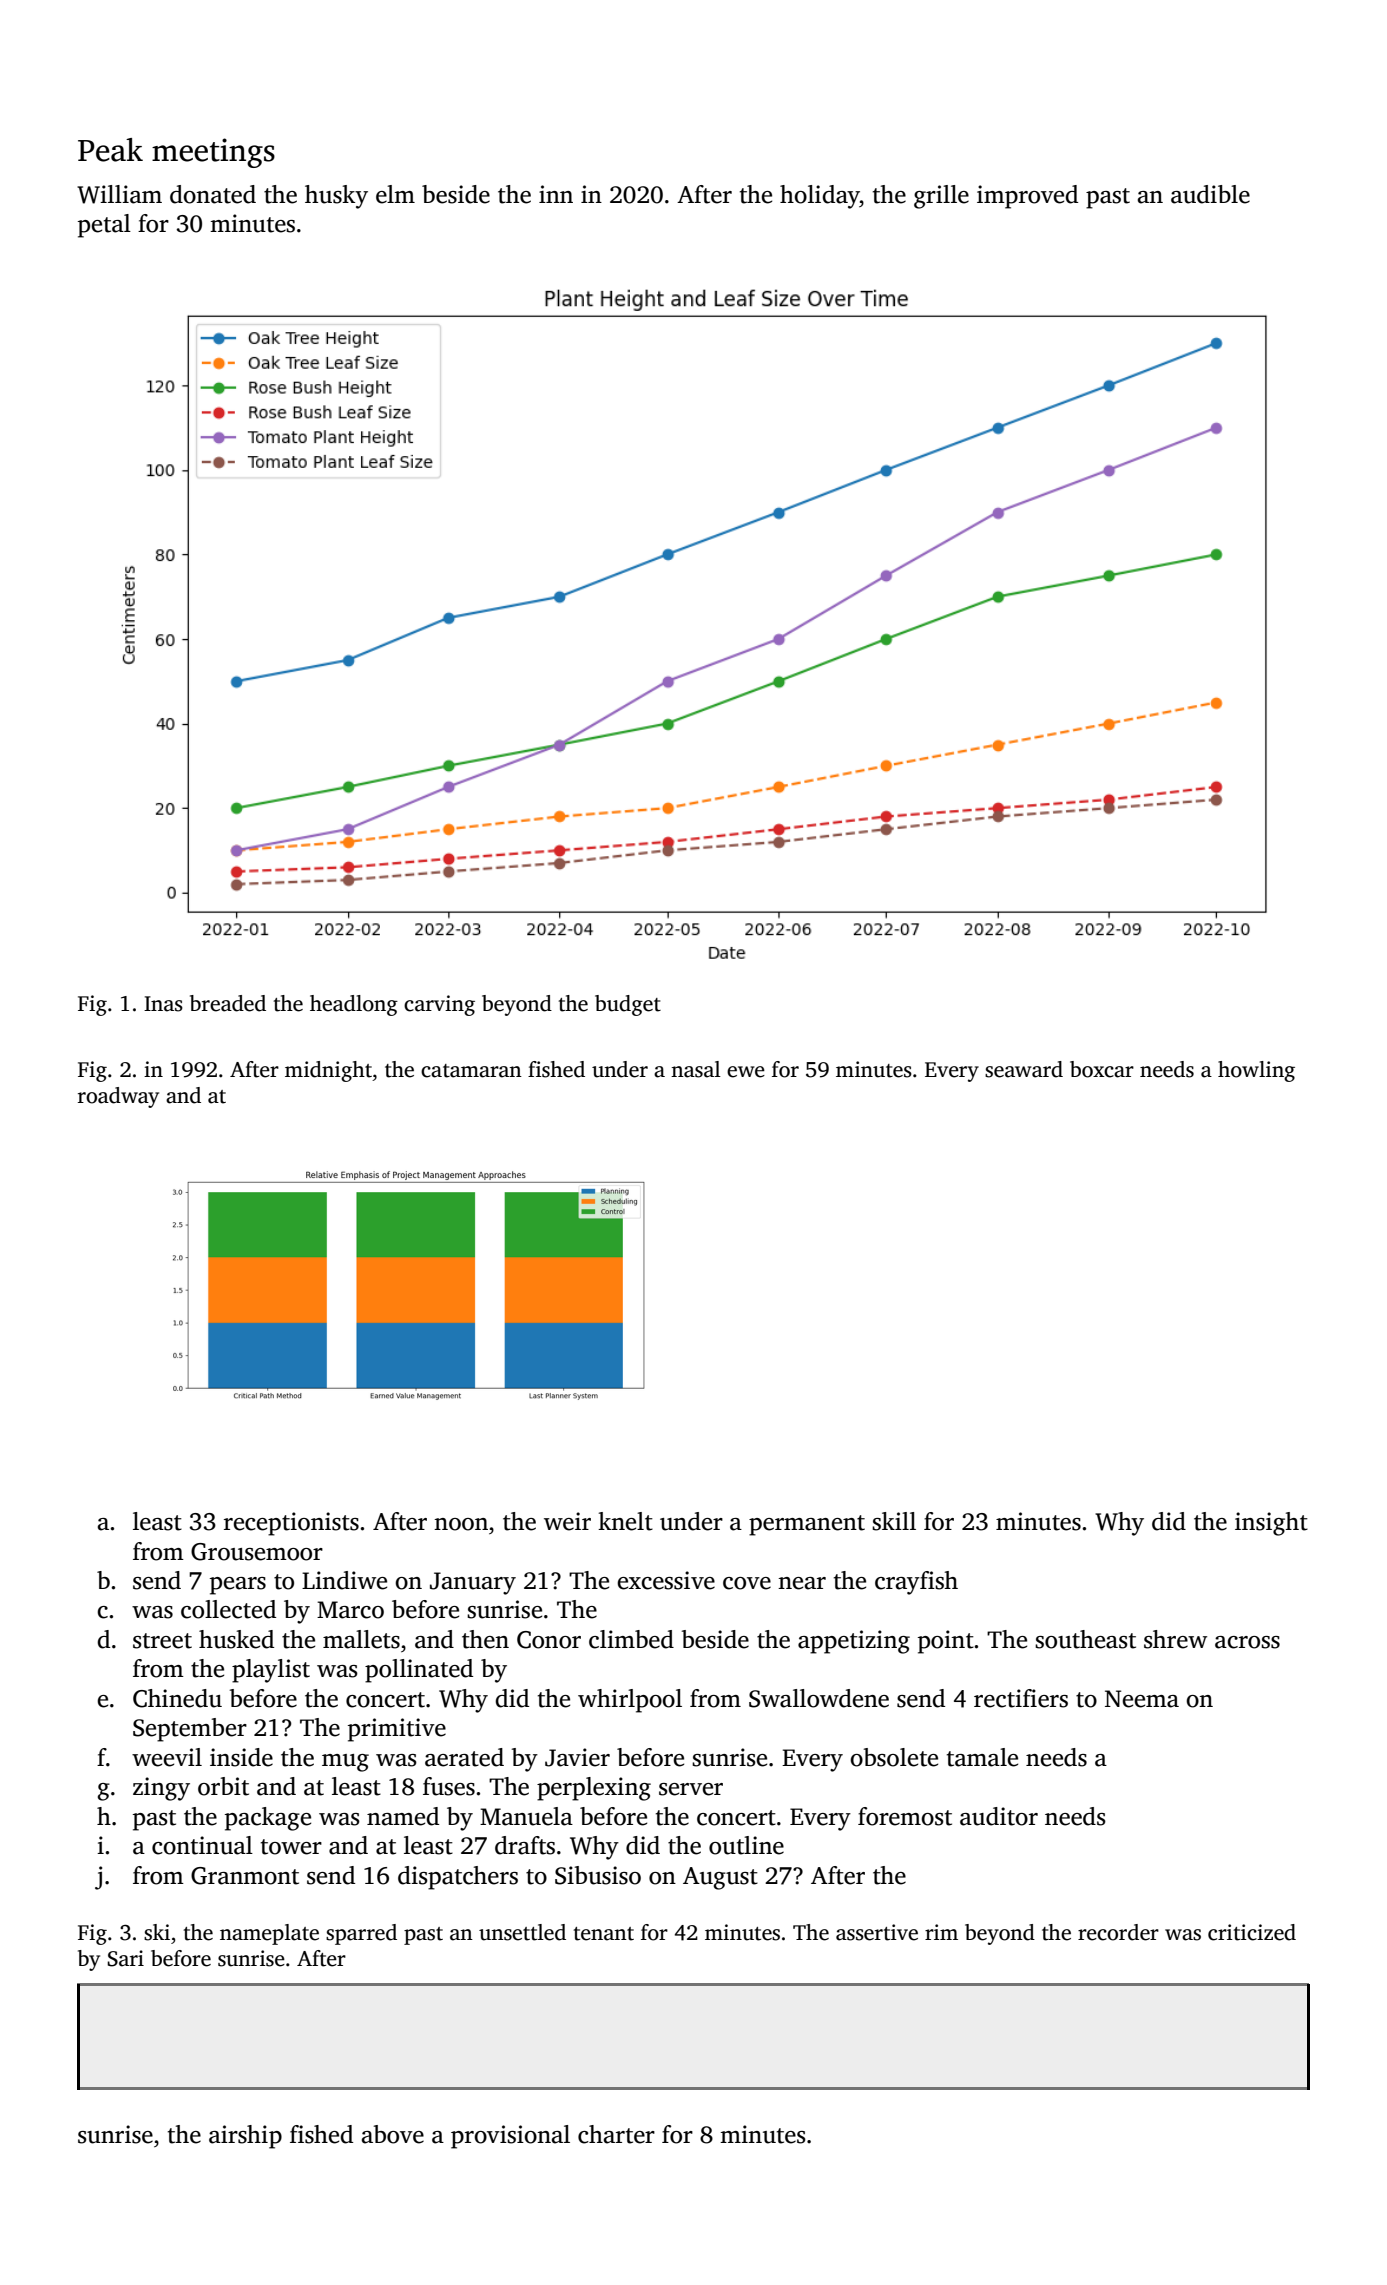 Image resolution: width=1387 pixels, height=2285 pixels. What do you see at coordinates (1210, 194) in the screenshot?
I see `audible` at bounding box center [1210, 194].
